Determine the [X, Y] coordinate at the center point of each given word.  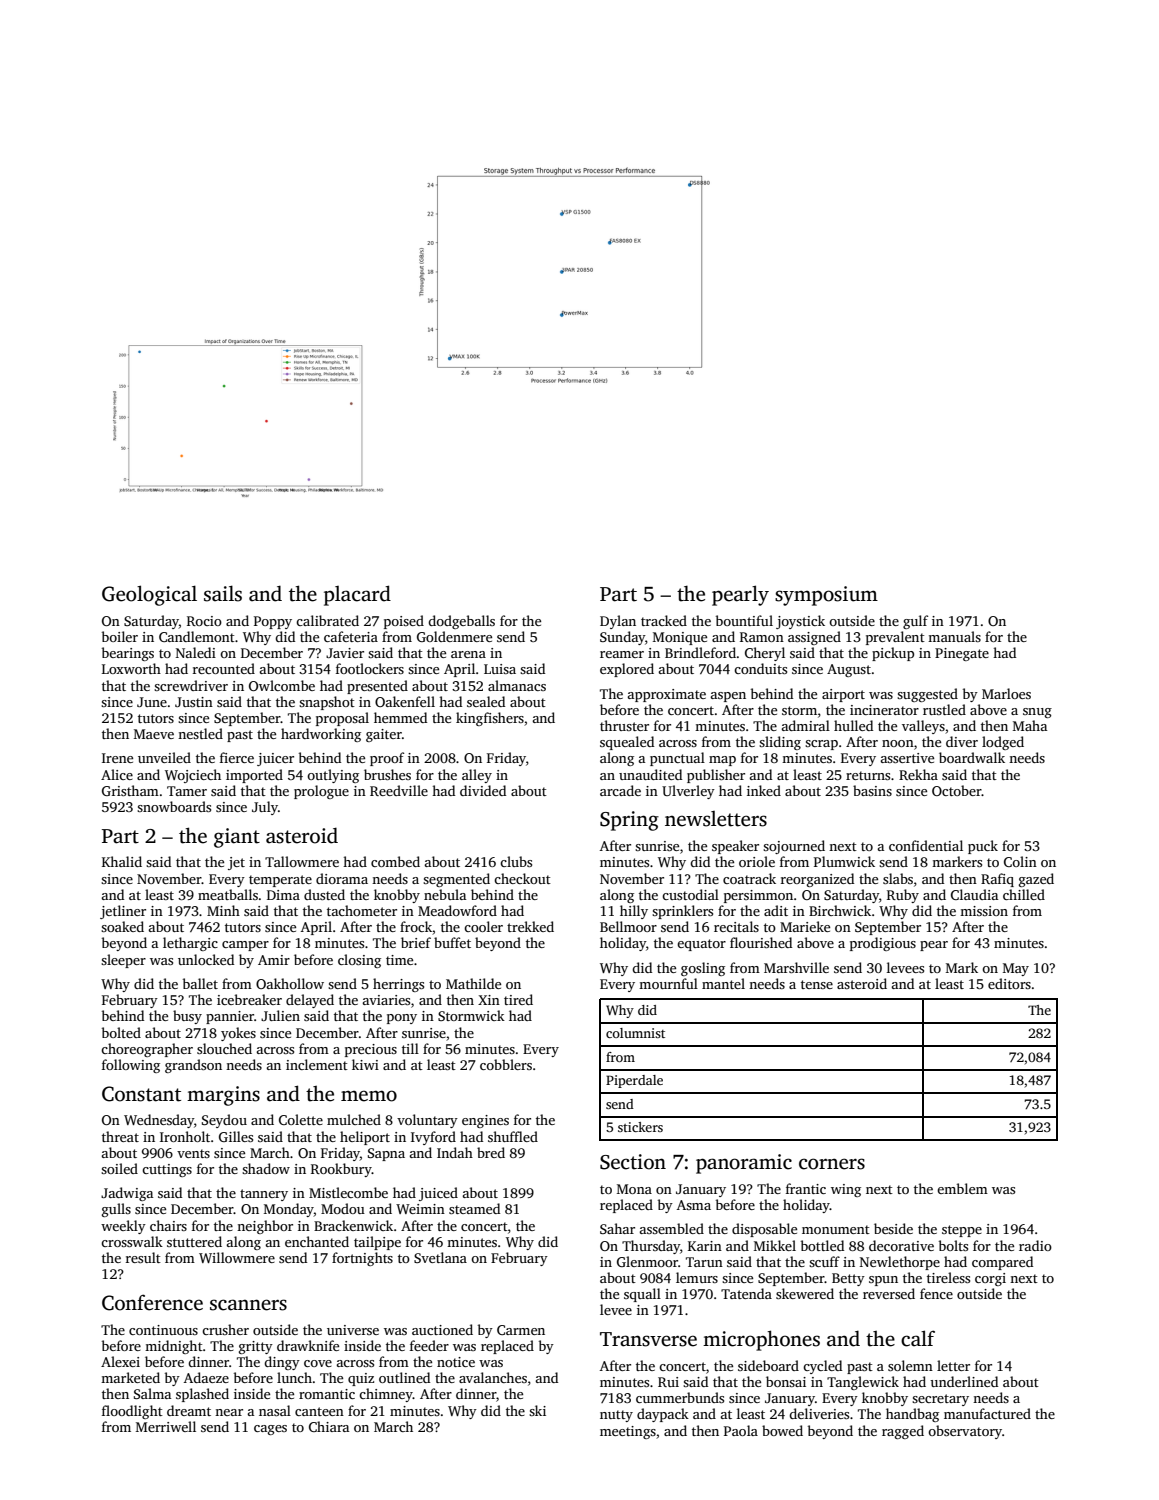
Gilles [236, 1136]
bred [491, 1152]
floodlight [132, 1412]
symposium [826, 596]
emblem [962, 1188]
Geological [149, 595]
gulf [915, 622]
